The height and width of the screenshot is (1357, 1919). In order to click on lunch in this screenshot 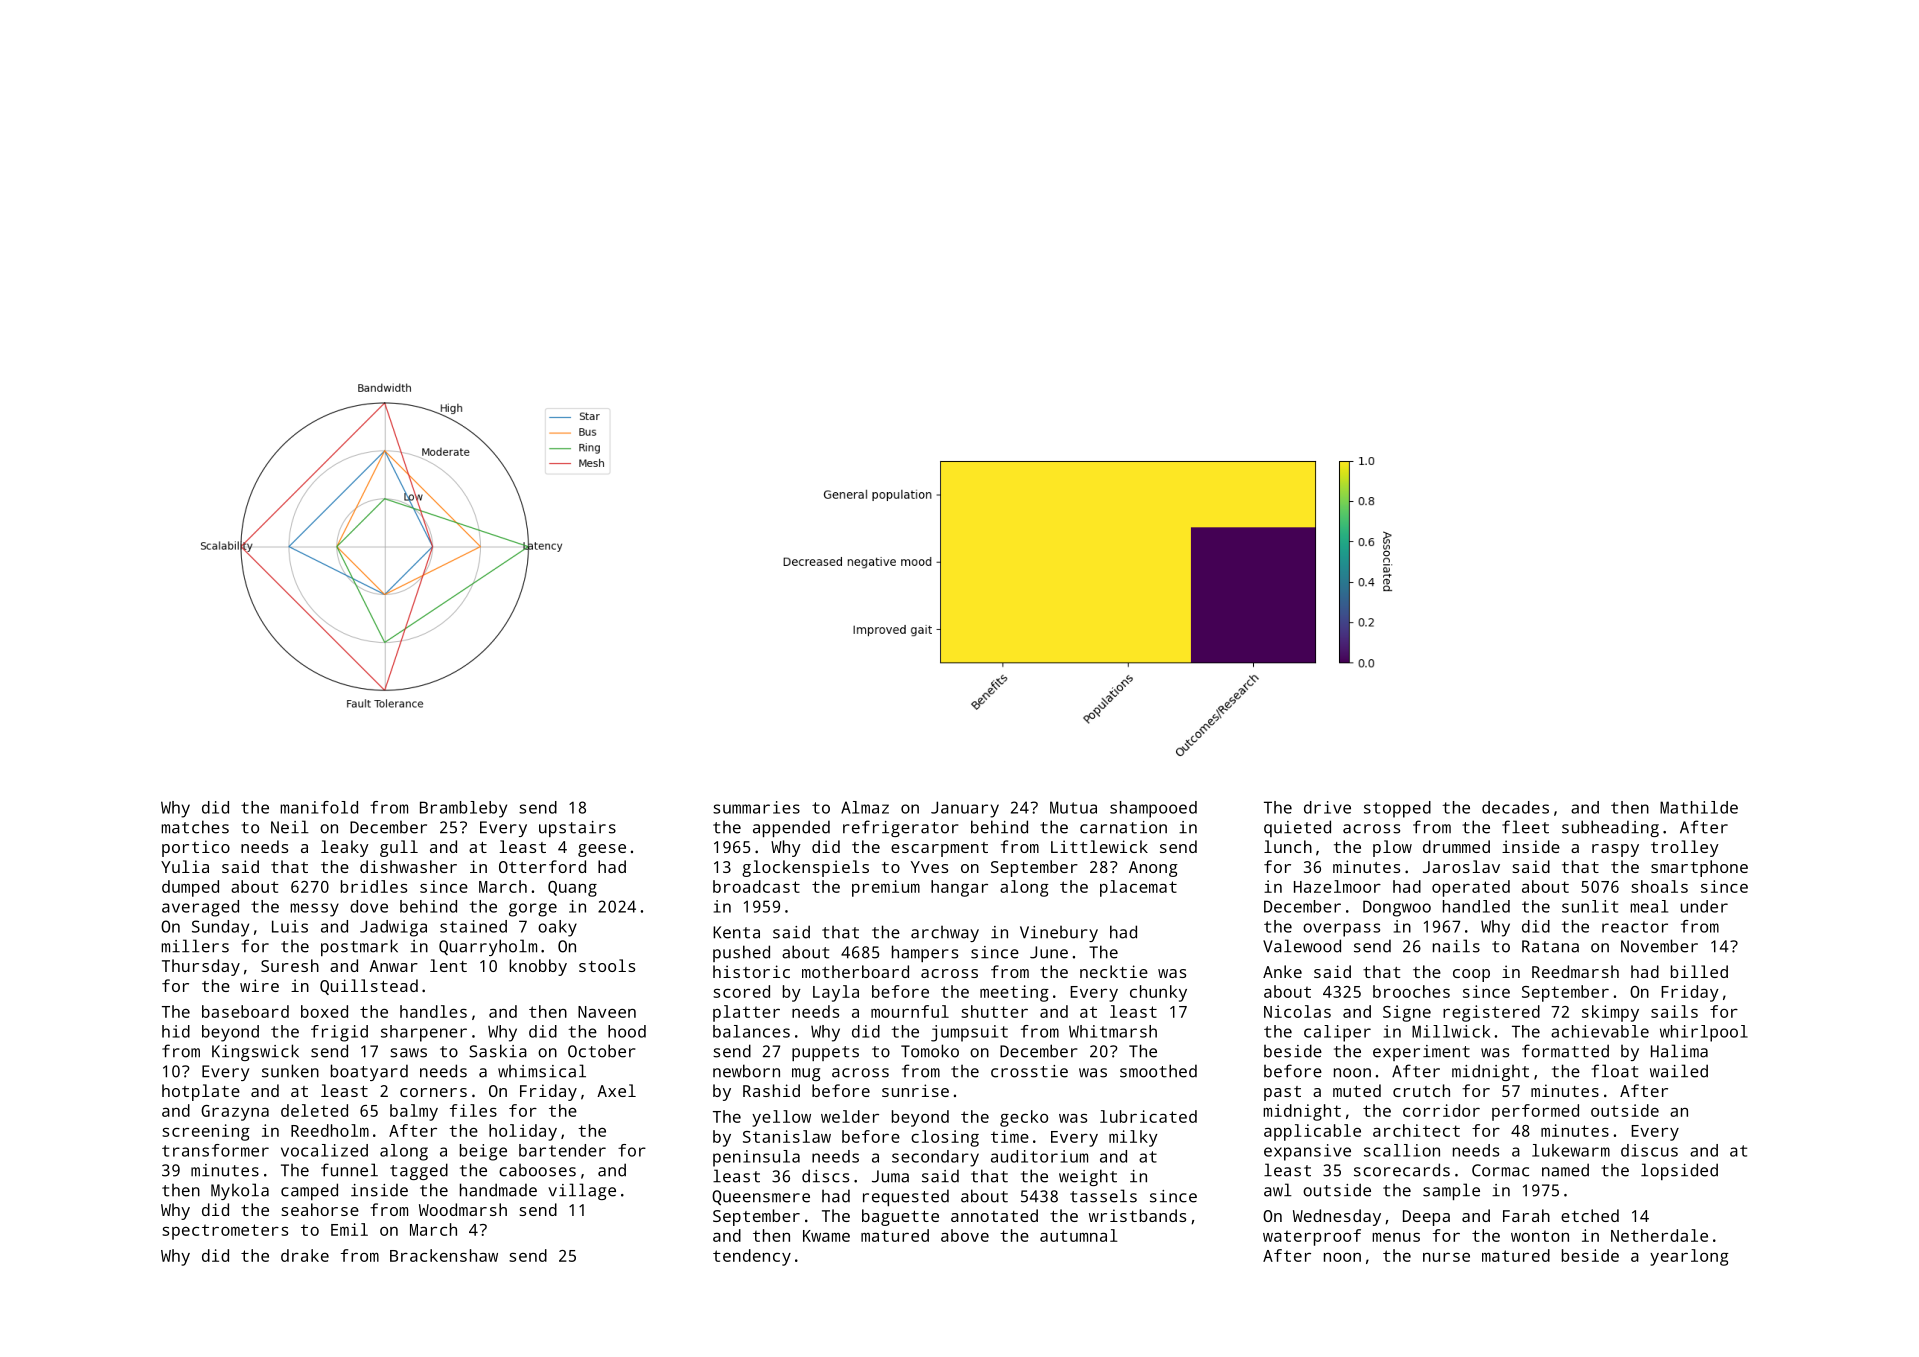, I will do `click(1288, 846)`.
